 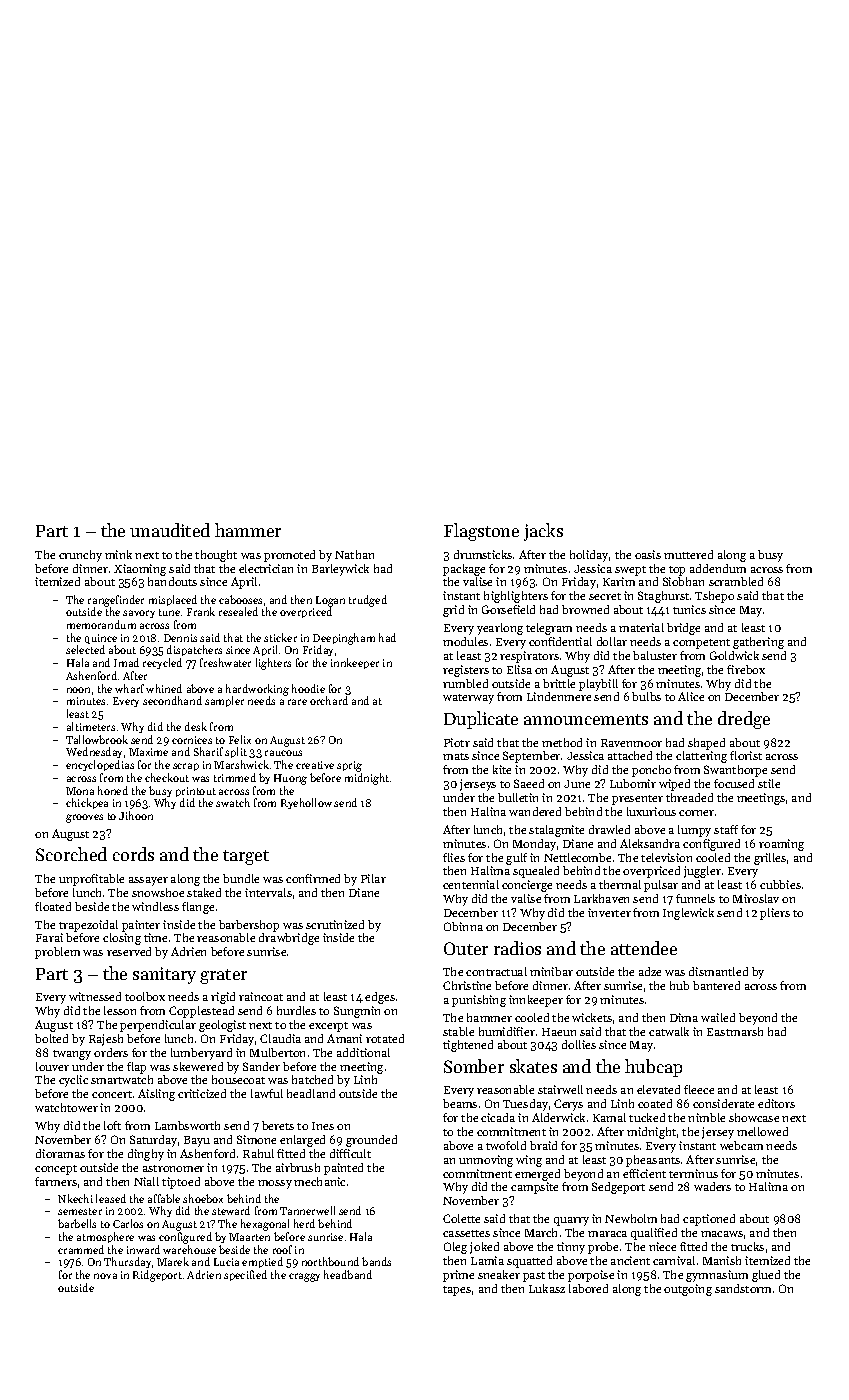 I want to click on specified, so click(x=245, y=1275).
